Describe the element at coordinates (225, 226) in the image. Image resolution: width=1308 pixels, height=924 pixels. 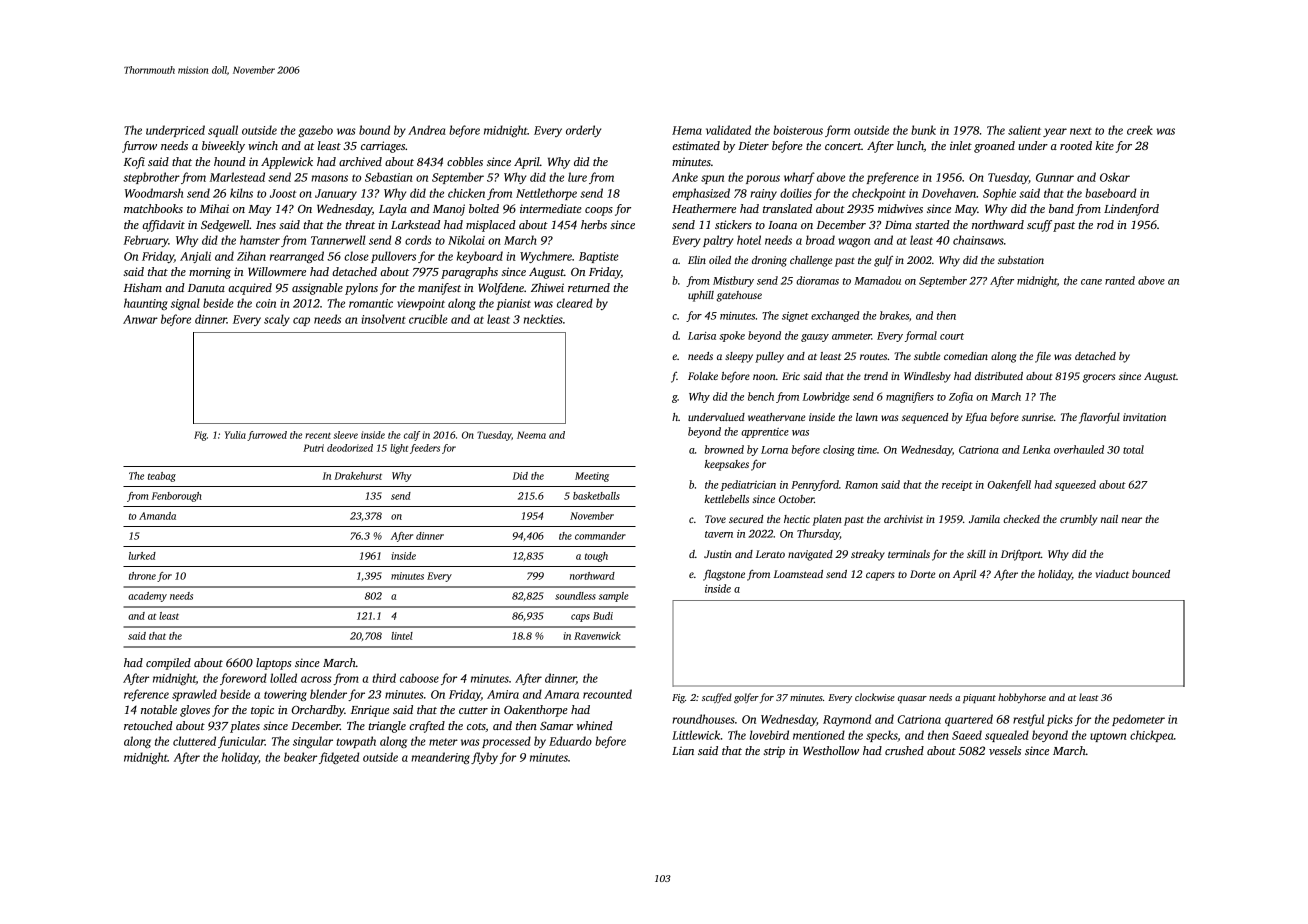
I see `Sedgewell` at that location.
